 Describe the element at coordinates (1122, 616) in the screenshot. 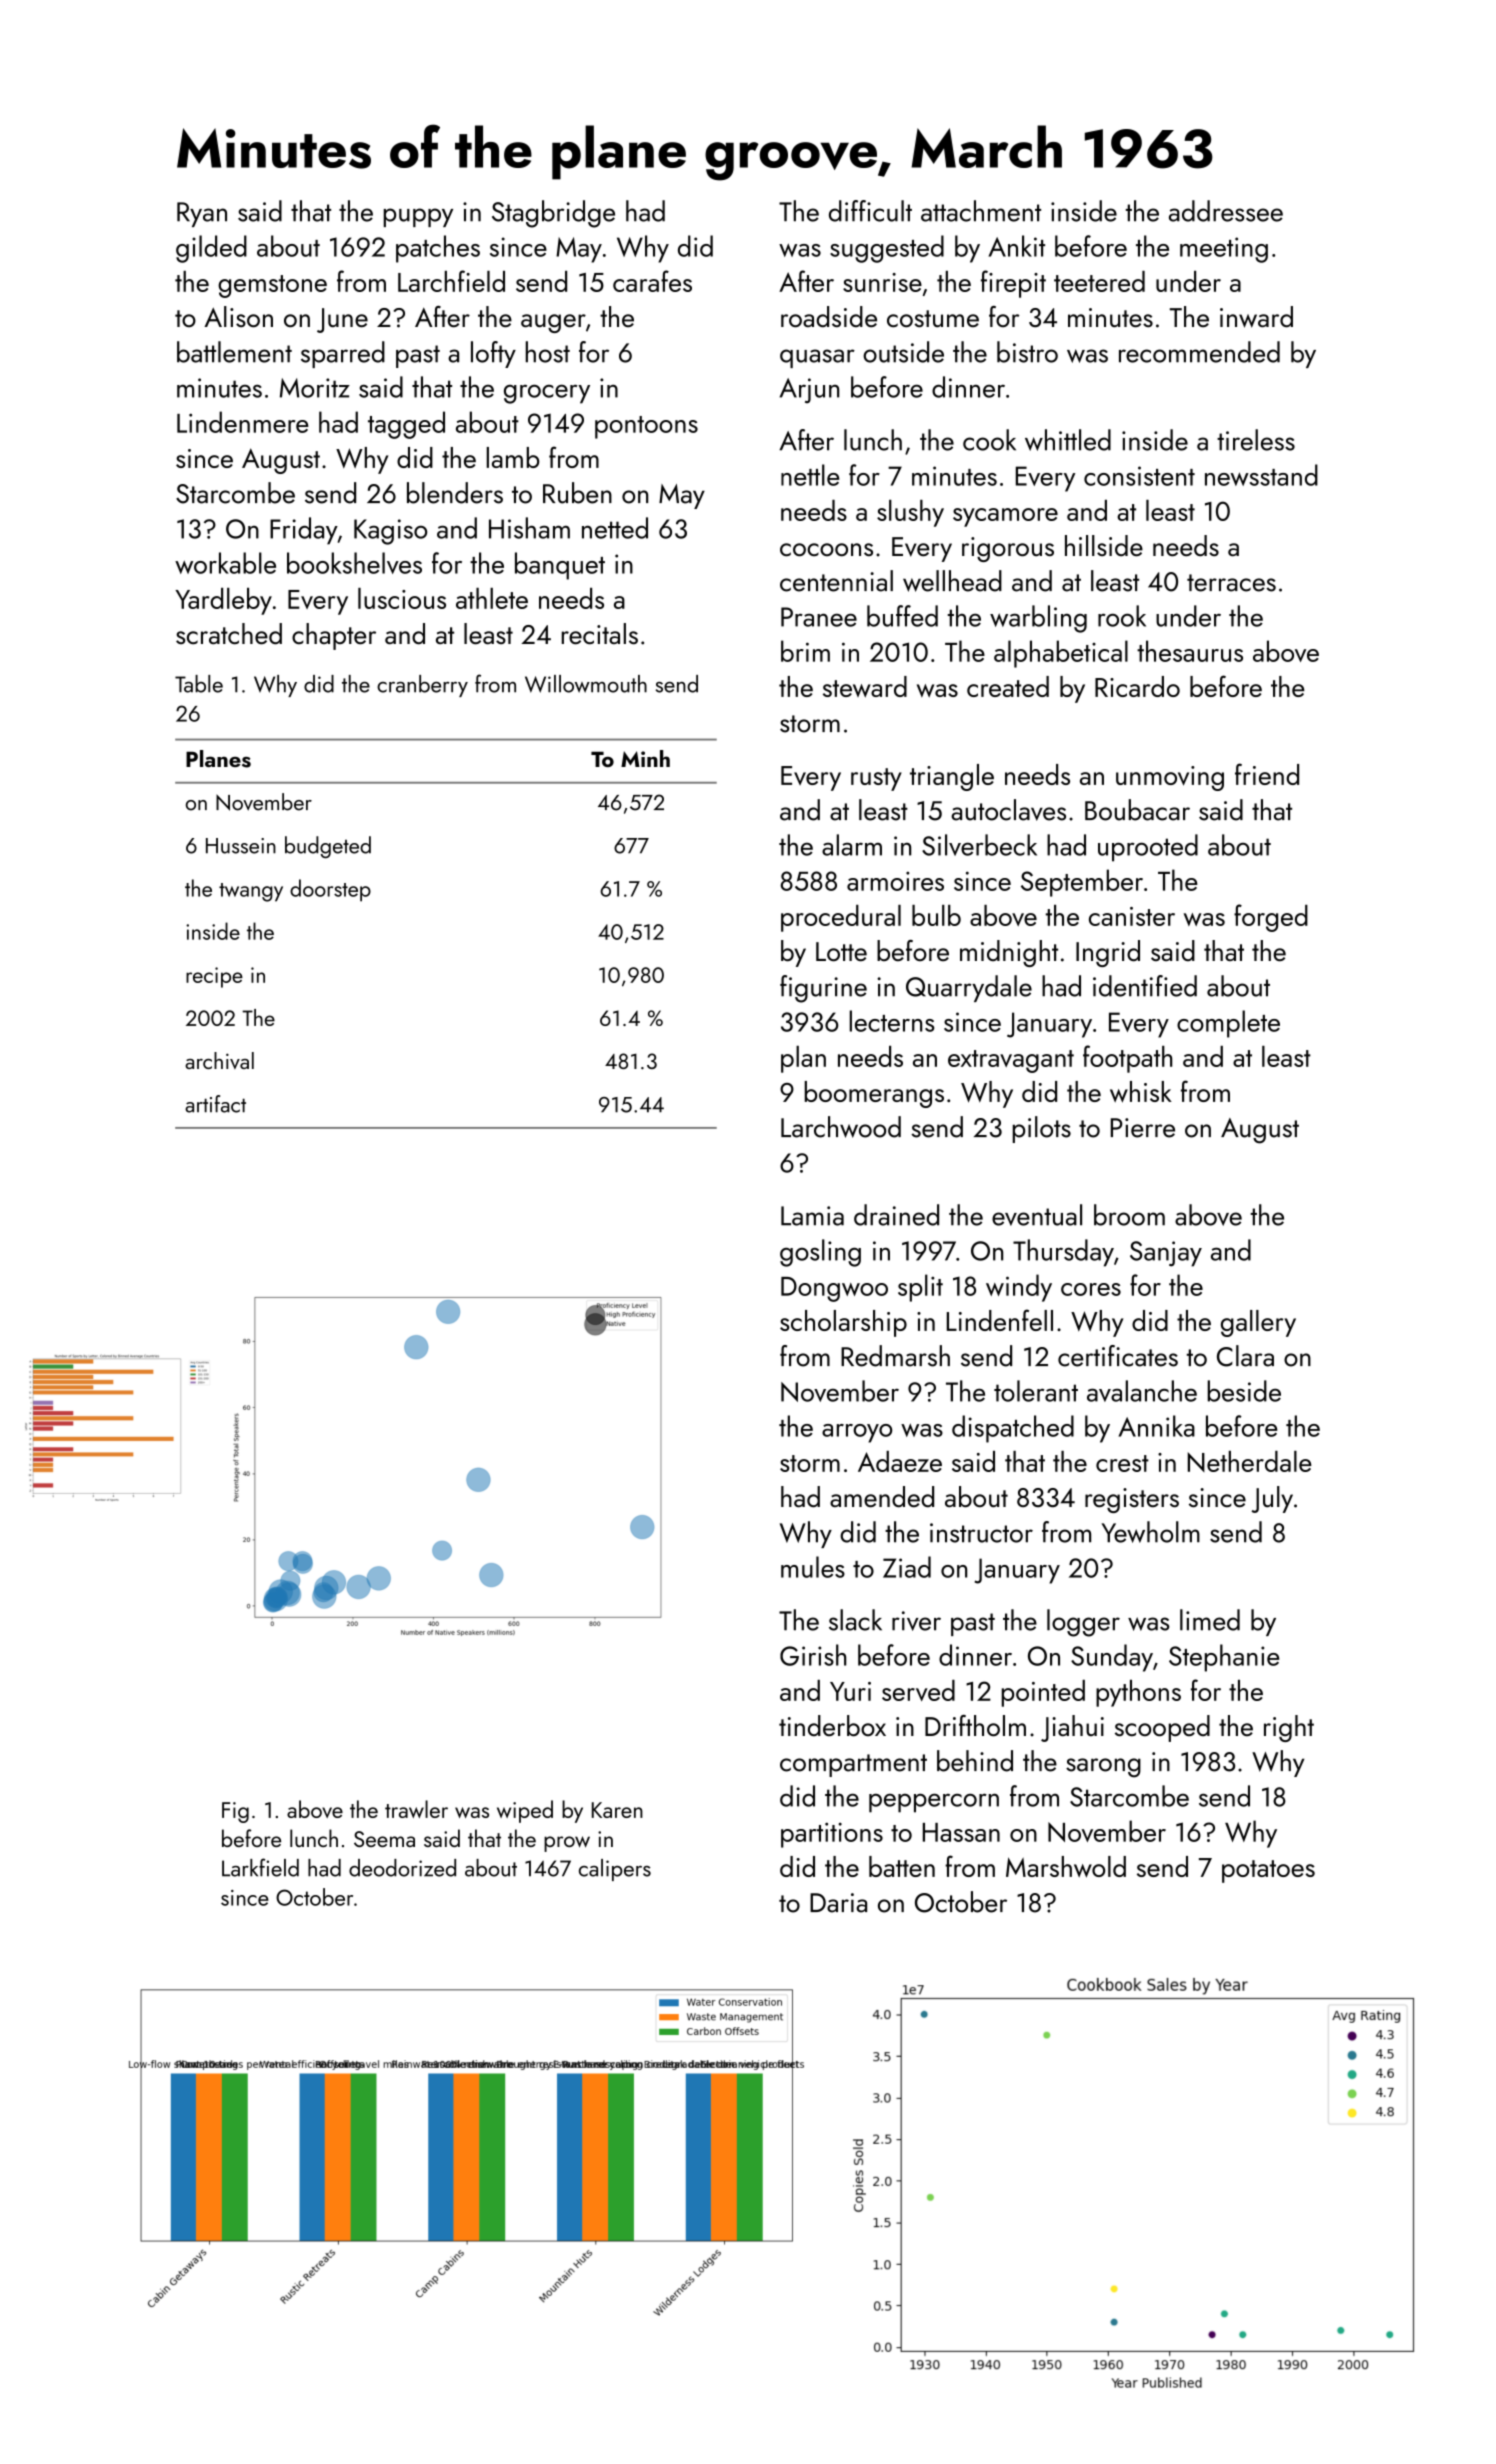

I see `rook` at that location.
